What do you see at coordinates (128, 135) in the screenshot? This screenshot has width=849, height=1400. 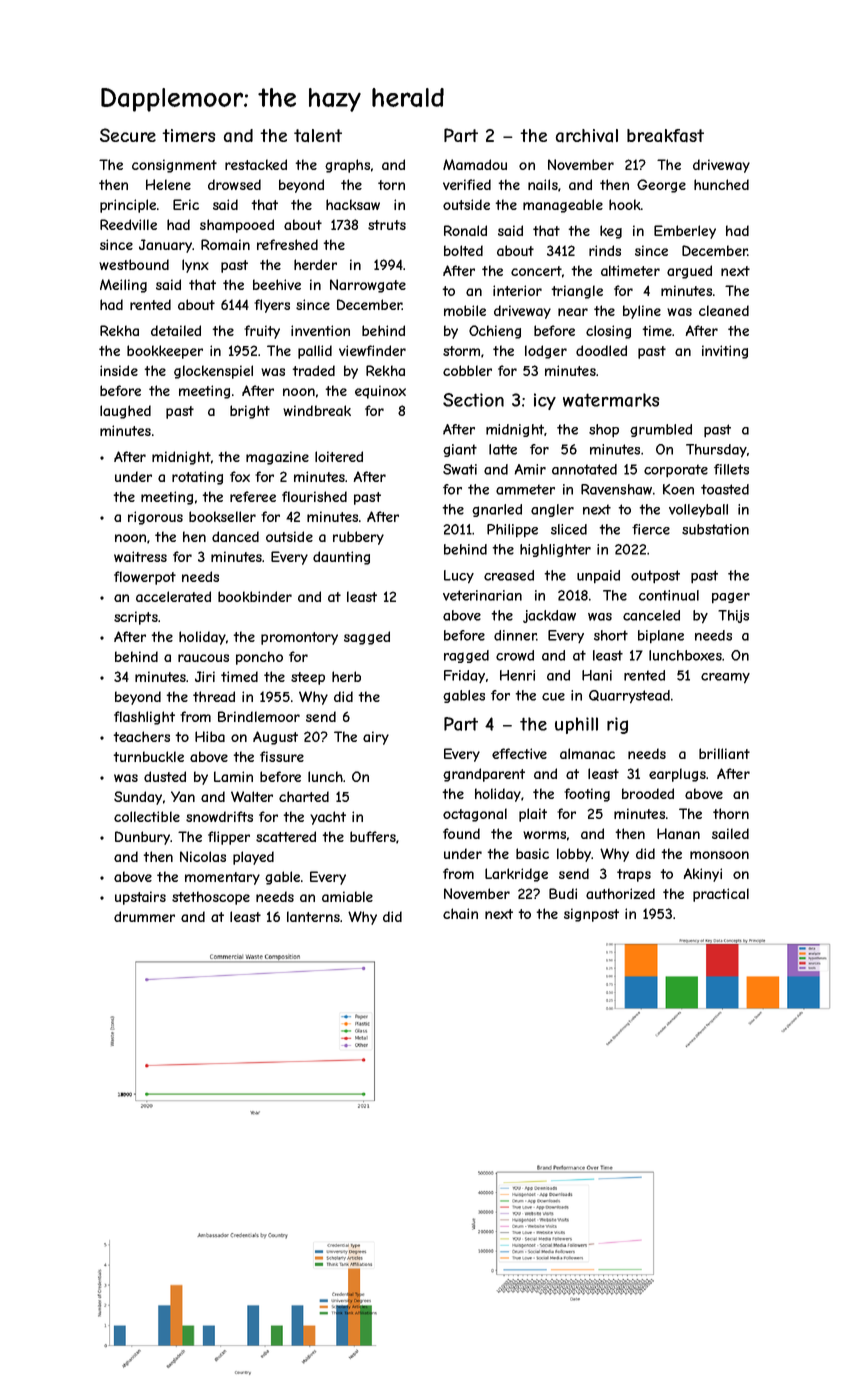 I see `Secure` at bounding box center [128, 135].
